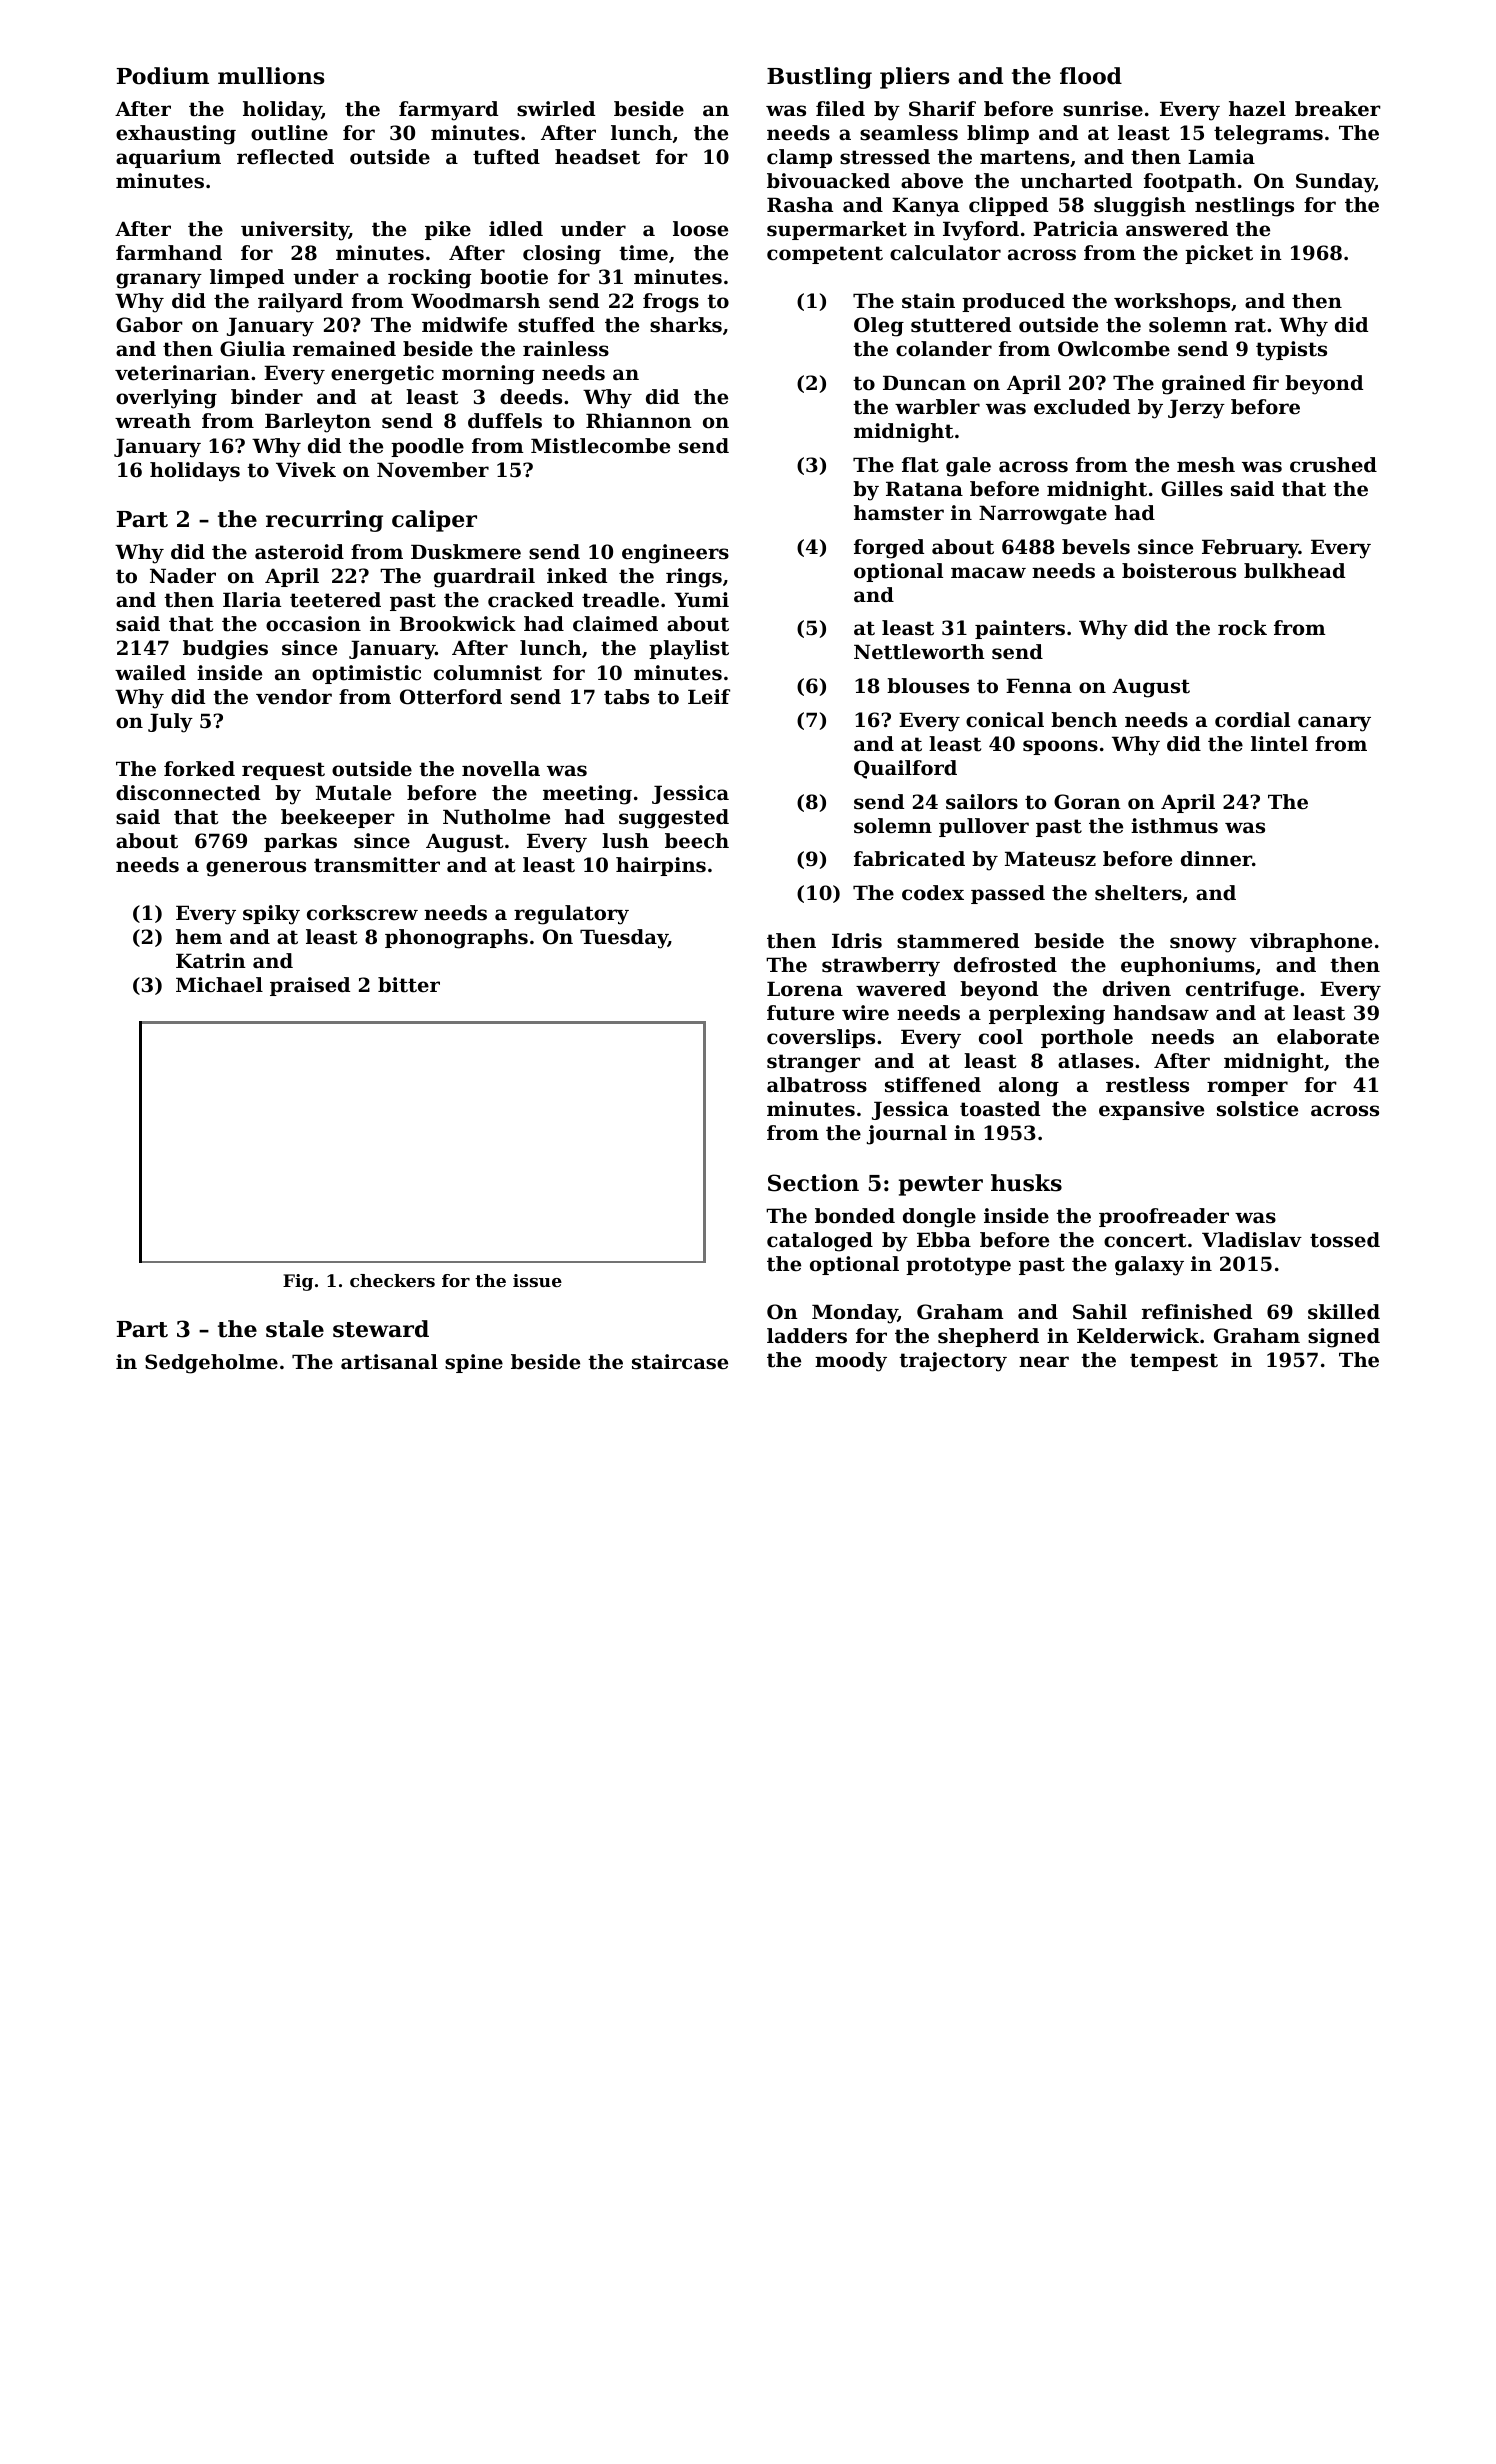 The image size is (1496, 2464). Describe the element at coordinates (310, 986) in the document. I see `praised` at that location.
